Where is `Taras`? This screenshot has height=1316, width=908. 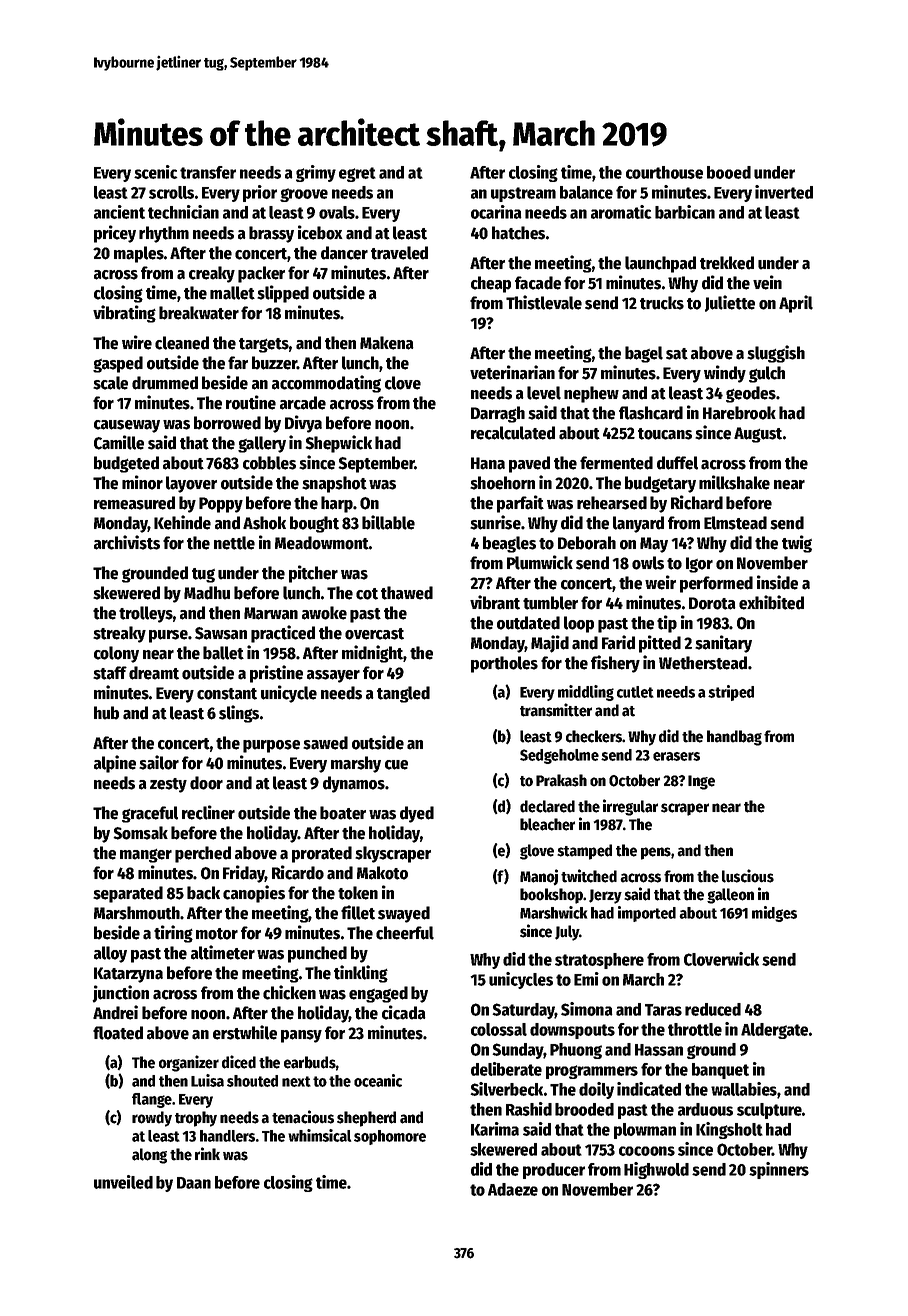 Taras is located at coordinates (663, 1010).
